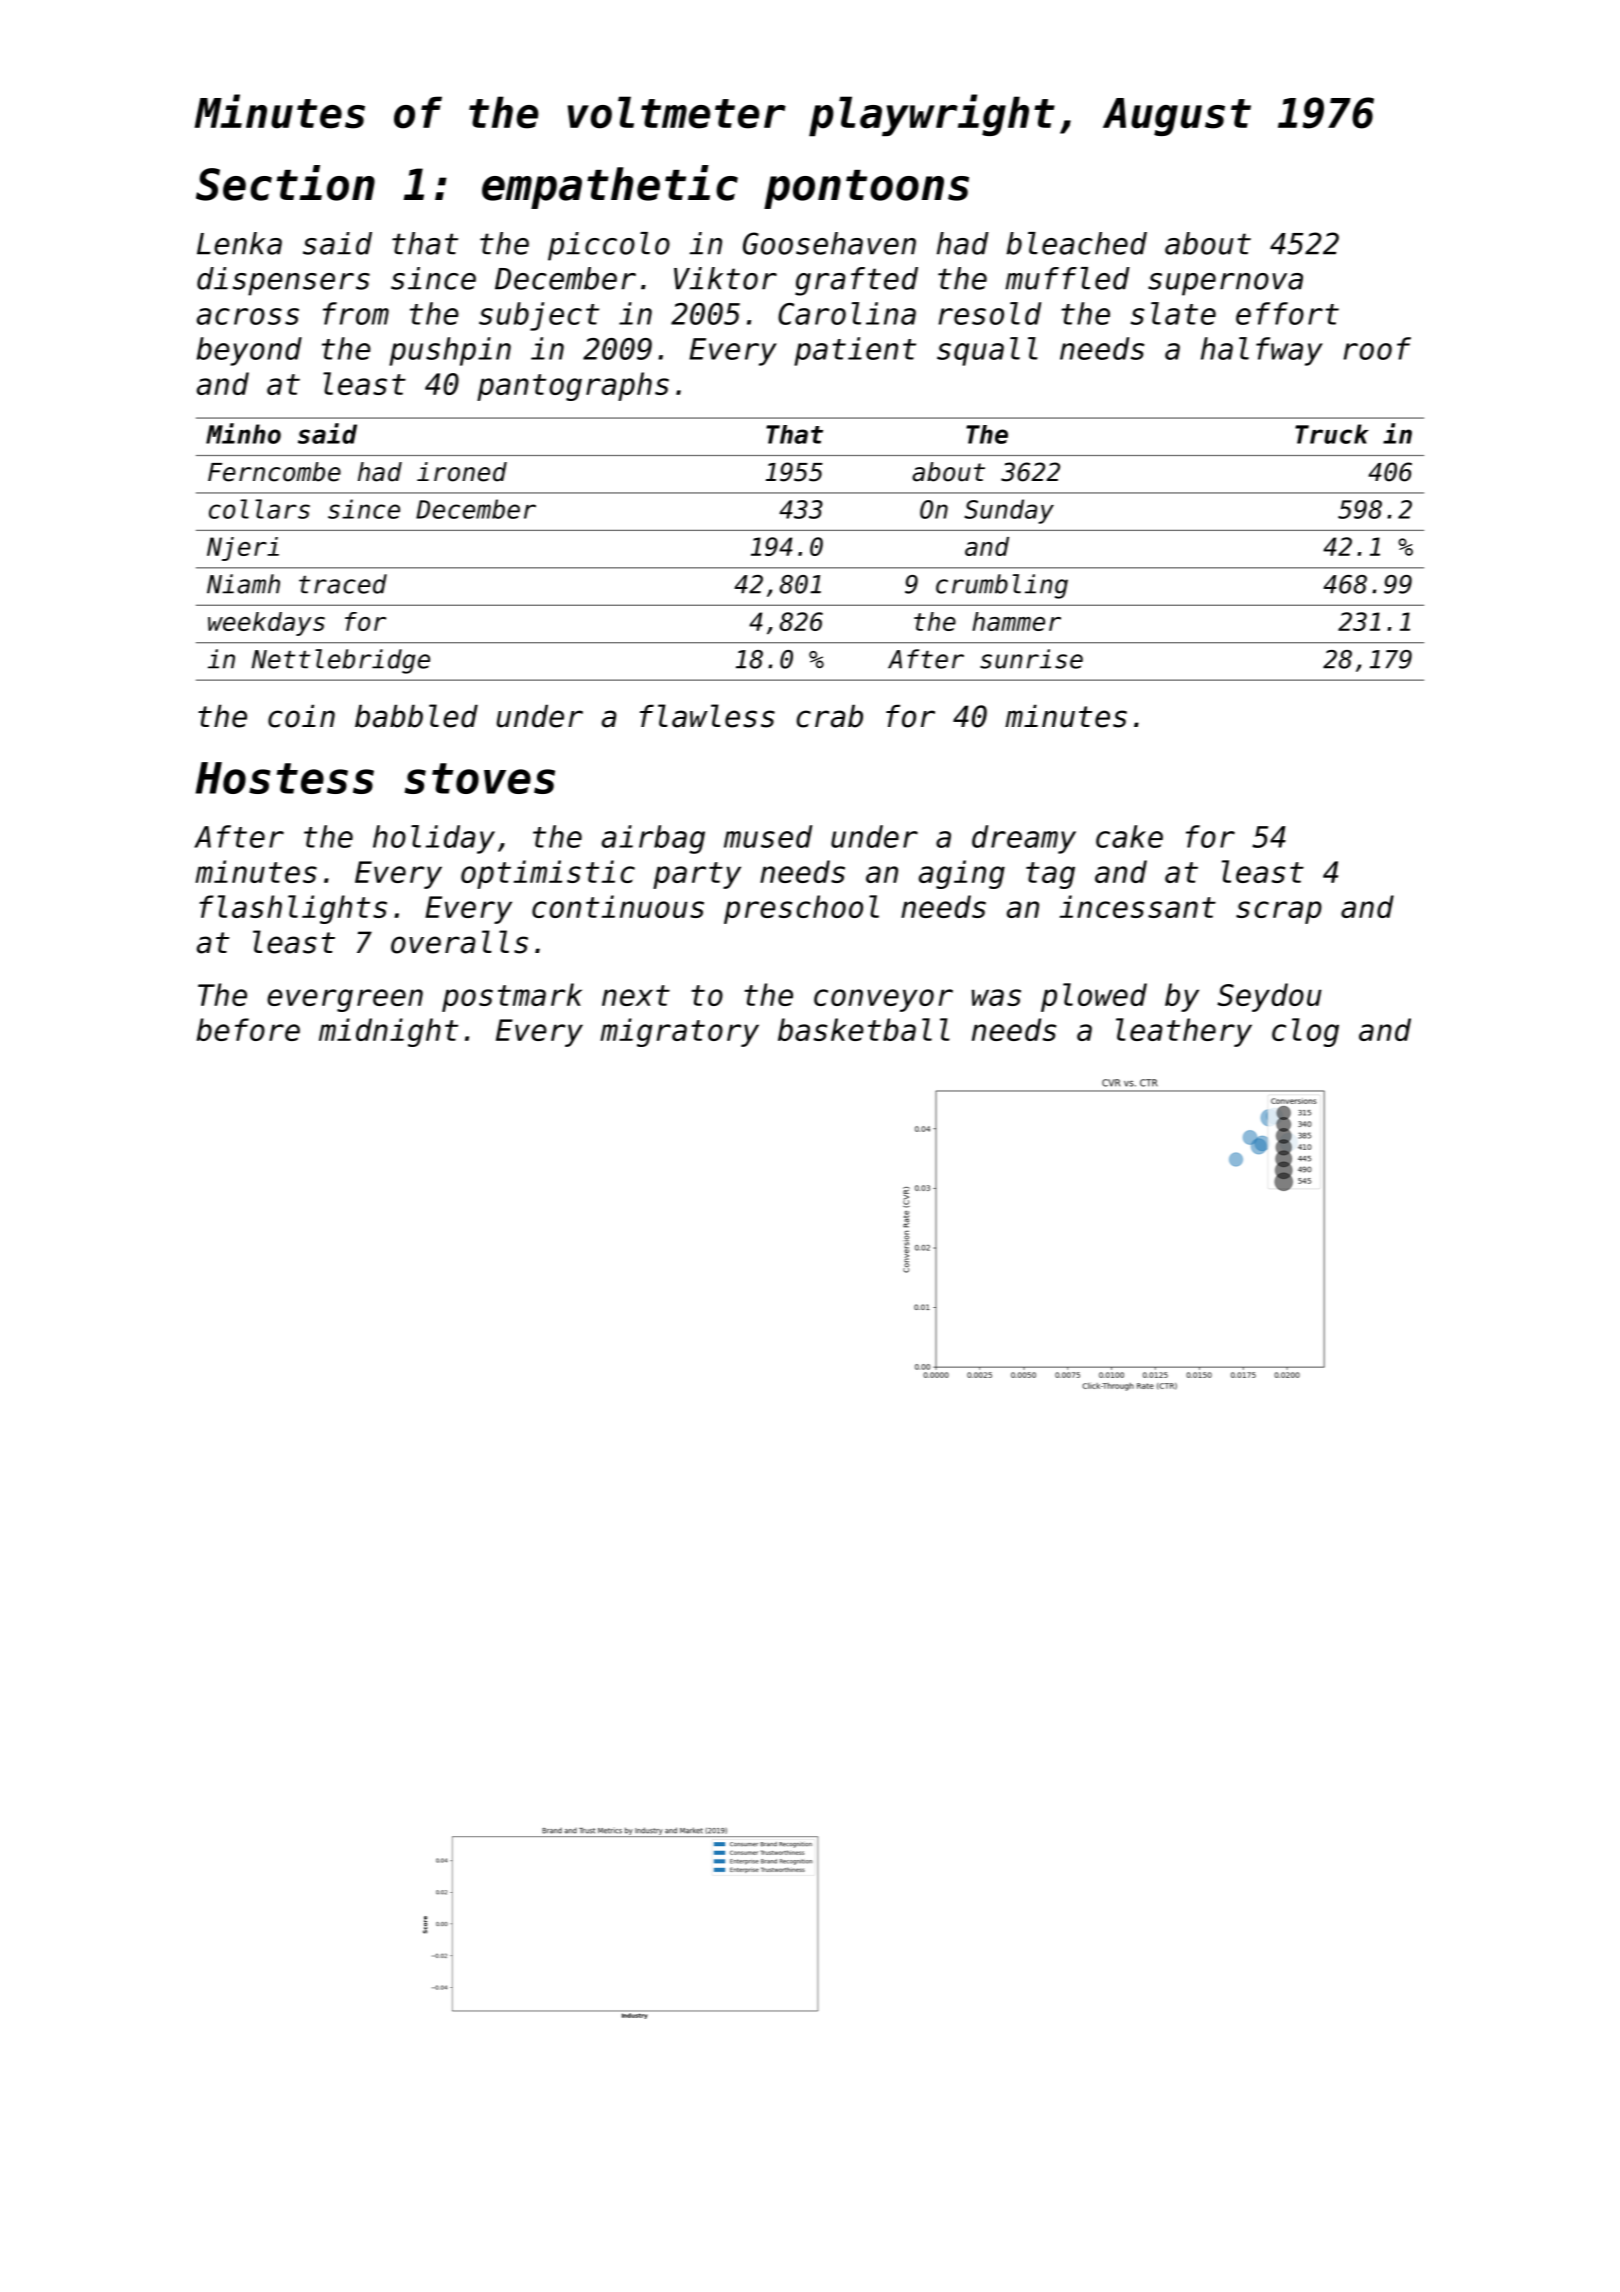 This screenshot has height=2292, width=1620. I want to click on empathetic, so click(610, 187).
